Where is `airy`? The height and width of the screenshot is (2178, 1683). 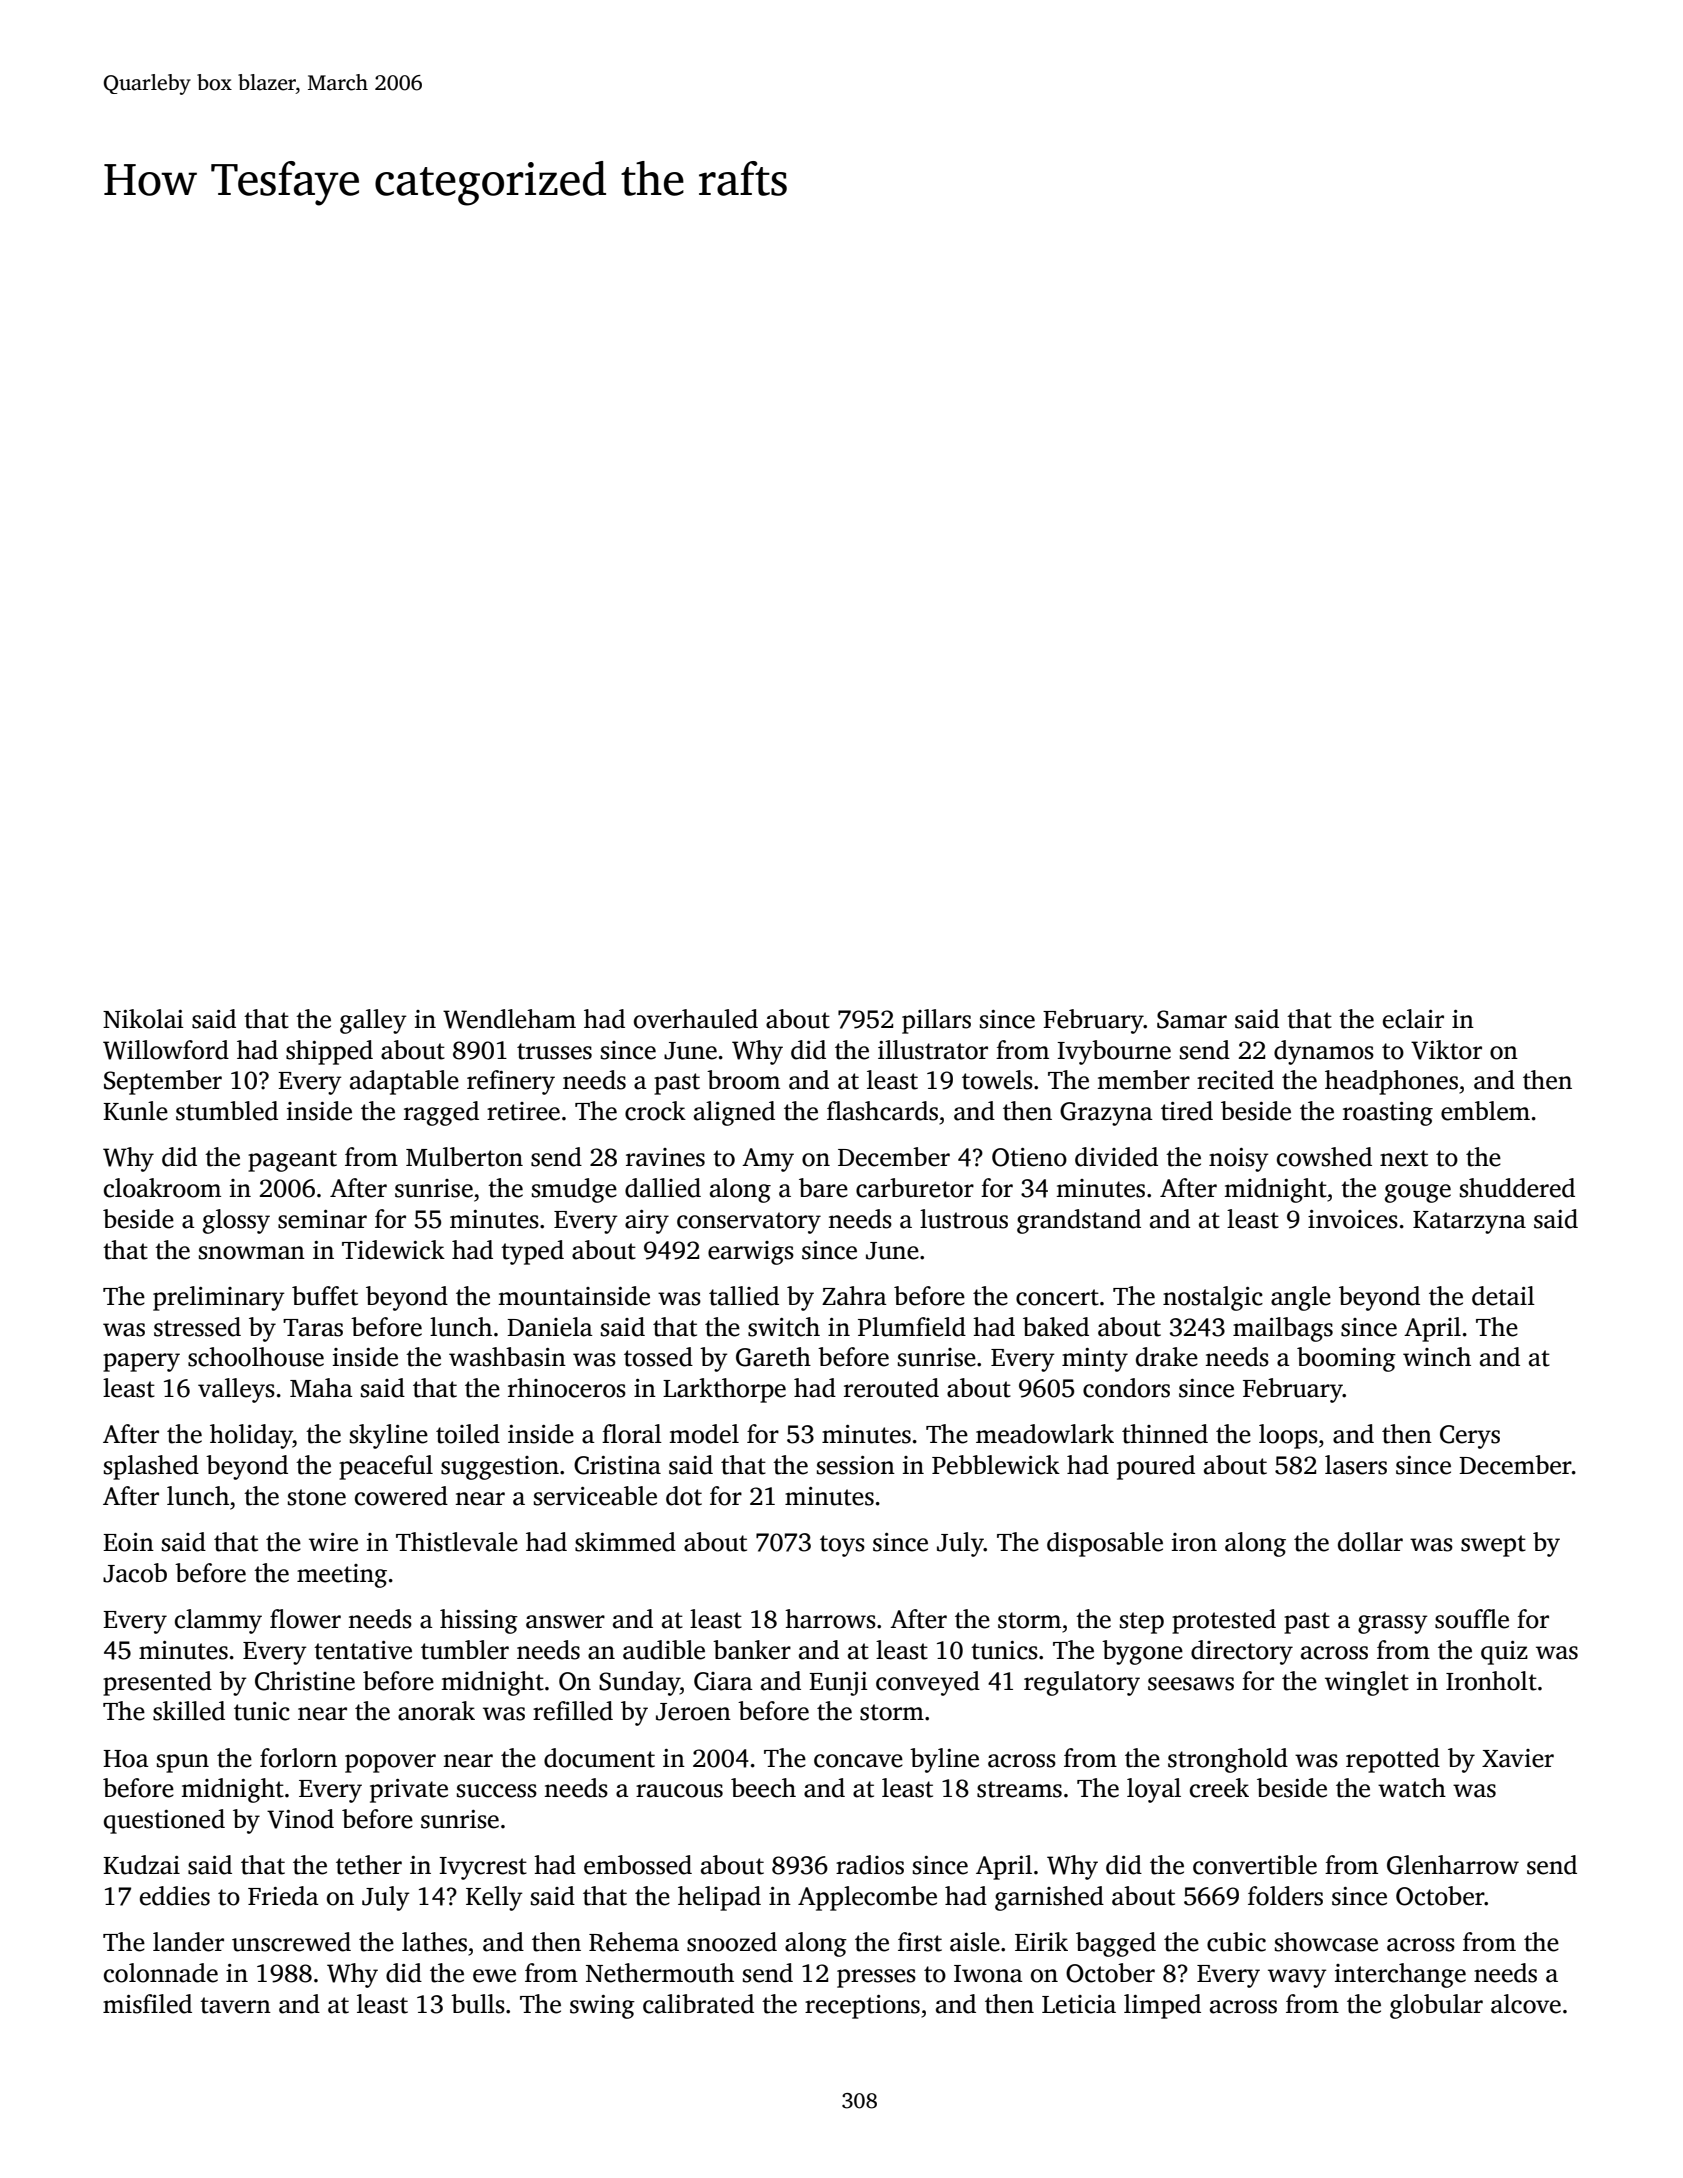
airy is located at coordinates (647, 1222).
